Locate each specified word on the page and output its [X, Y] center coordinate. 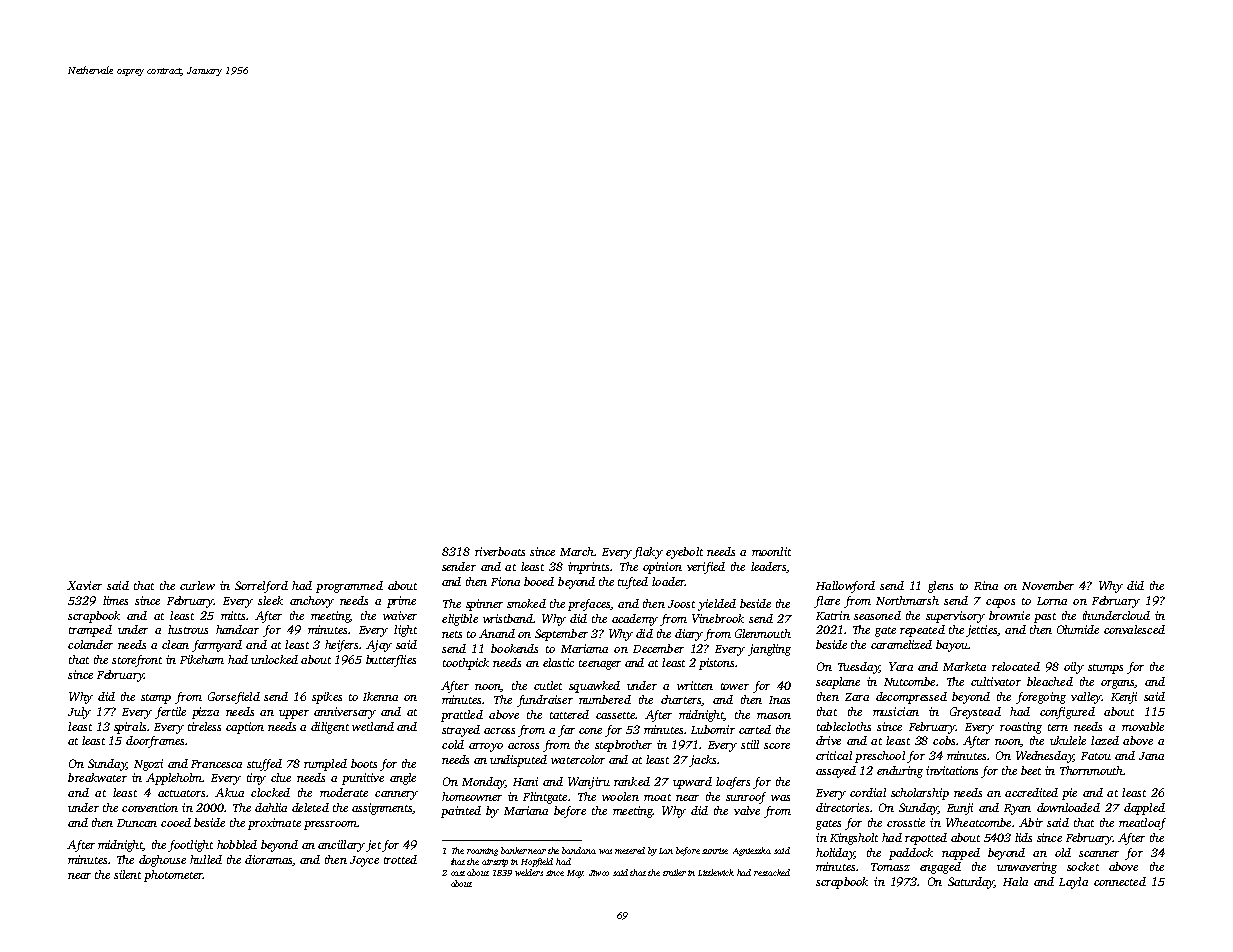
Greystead [975, 713]
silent [127, 874]
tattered [569, 714]
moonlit [771, 551]
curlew [197, 585]
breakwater [97, 777]
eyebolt [684, 553]
